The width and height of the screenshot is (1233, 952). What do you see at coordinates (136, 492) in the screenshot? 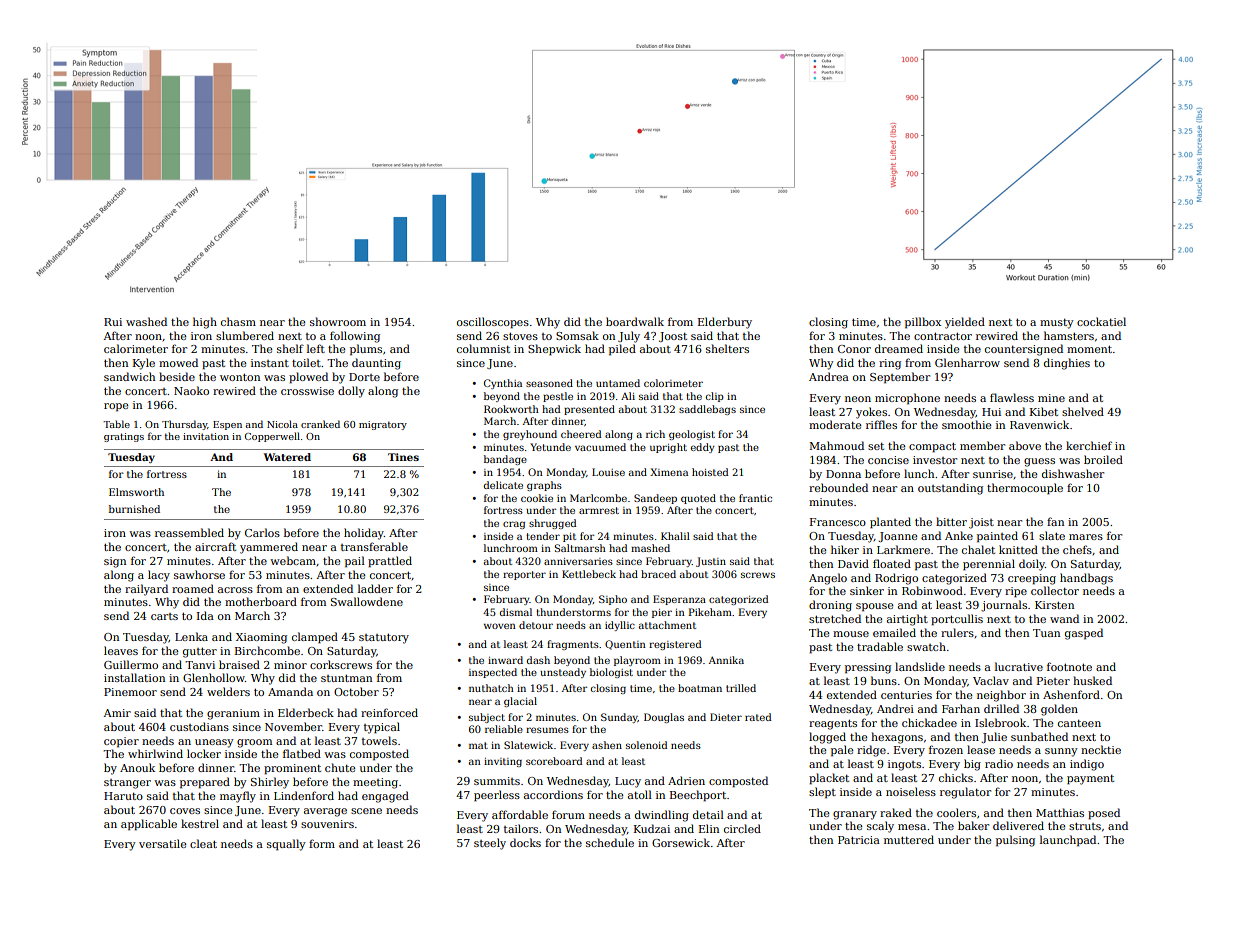
I see `Elmsworth` at bounding box center [136, 492].
